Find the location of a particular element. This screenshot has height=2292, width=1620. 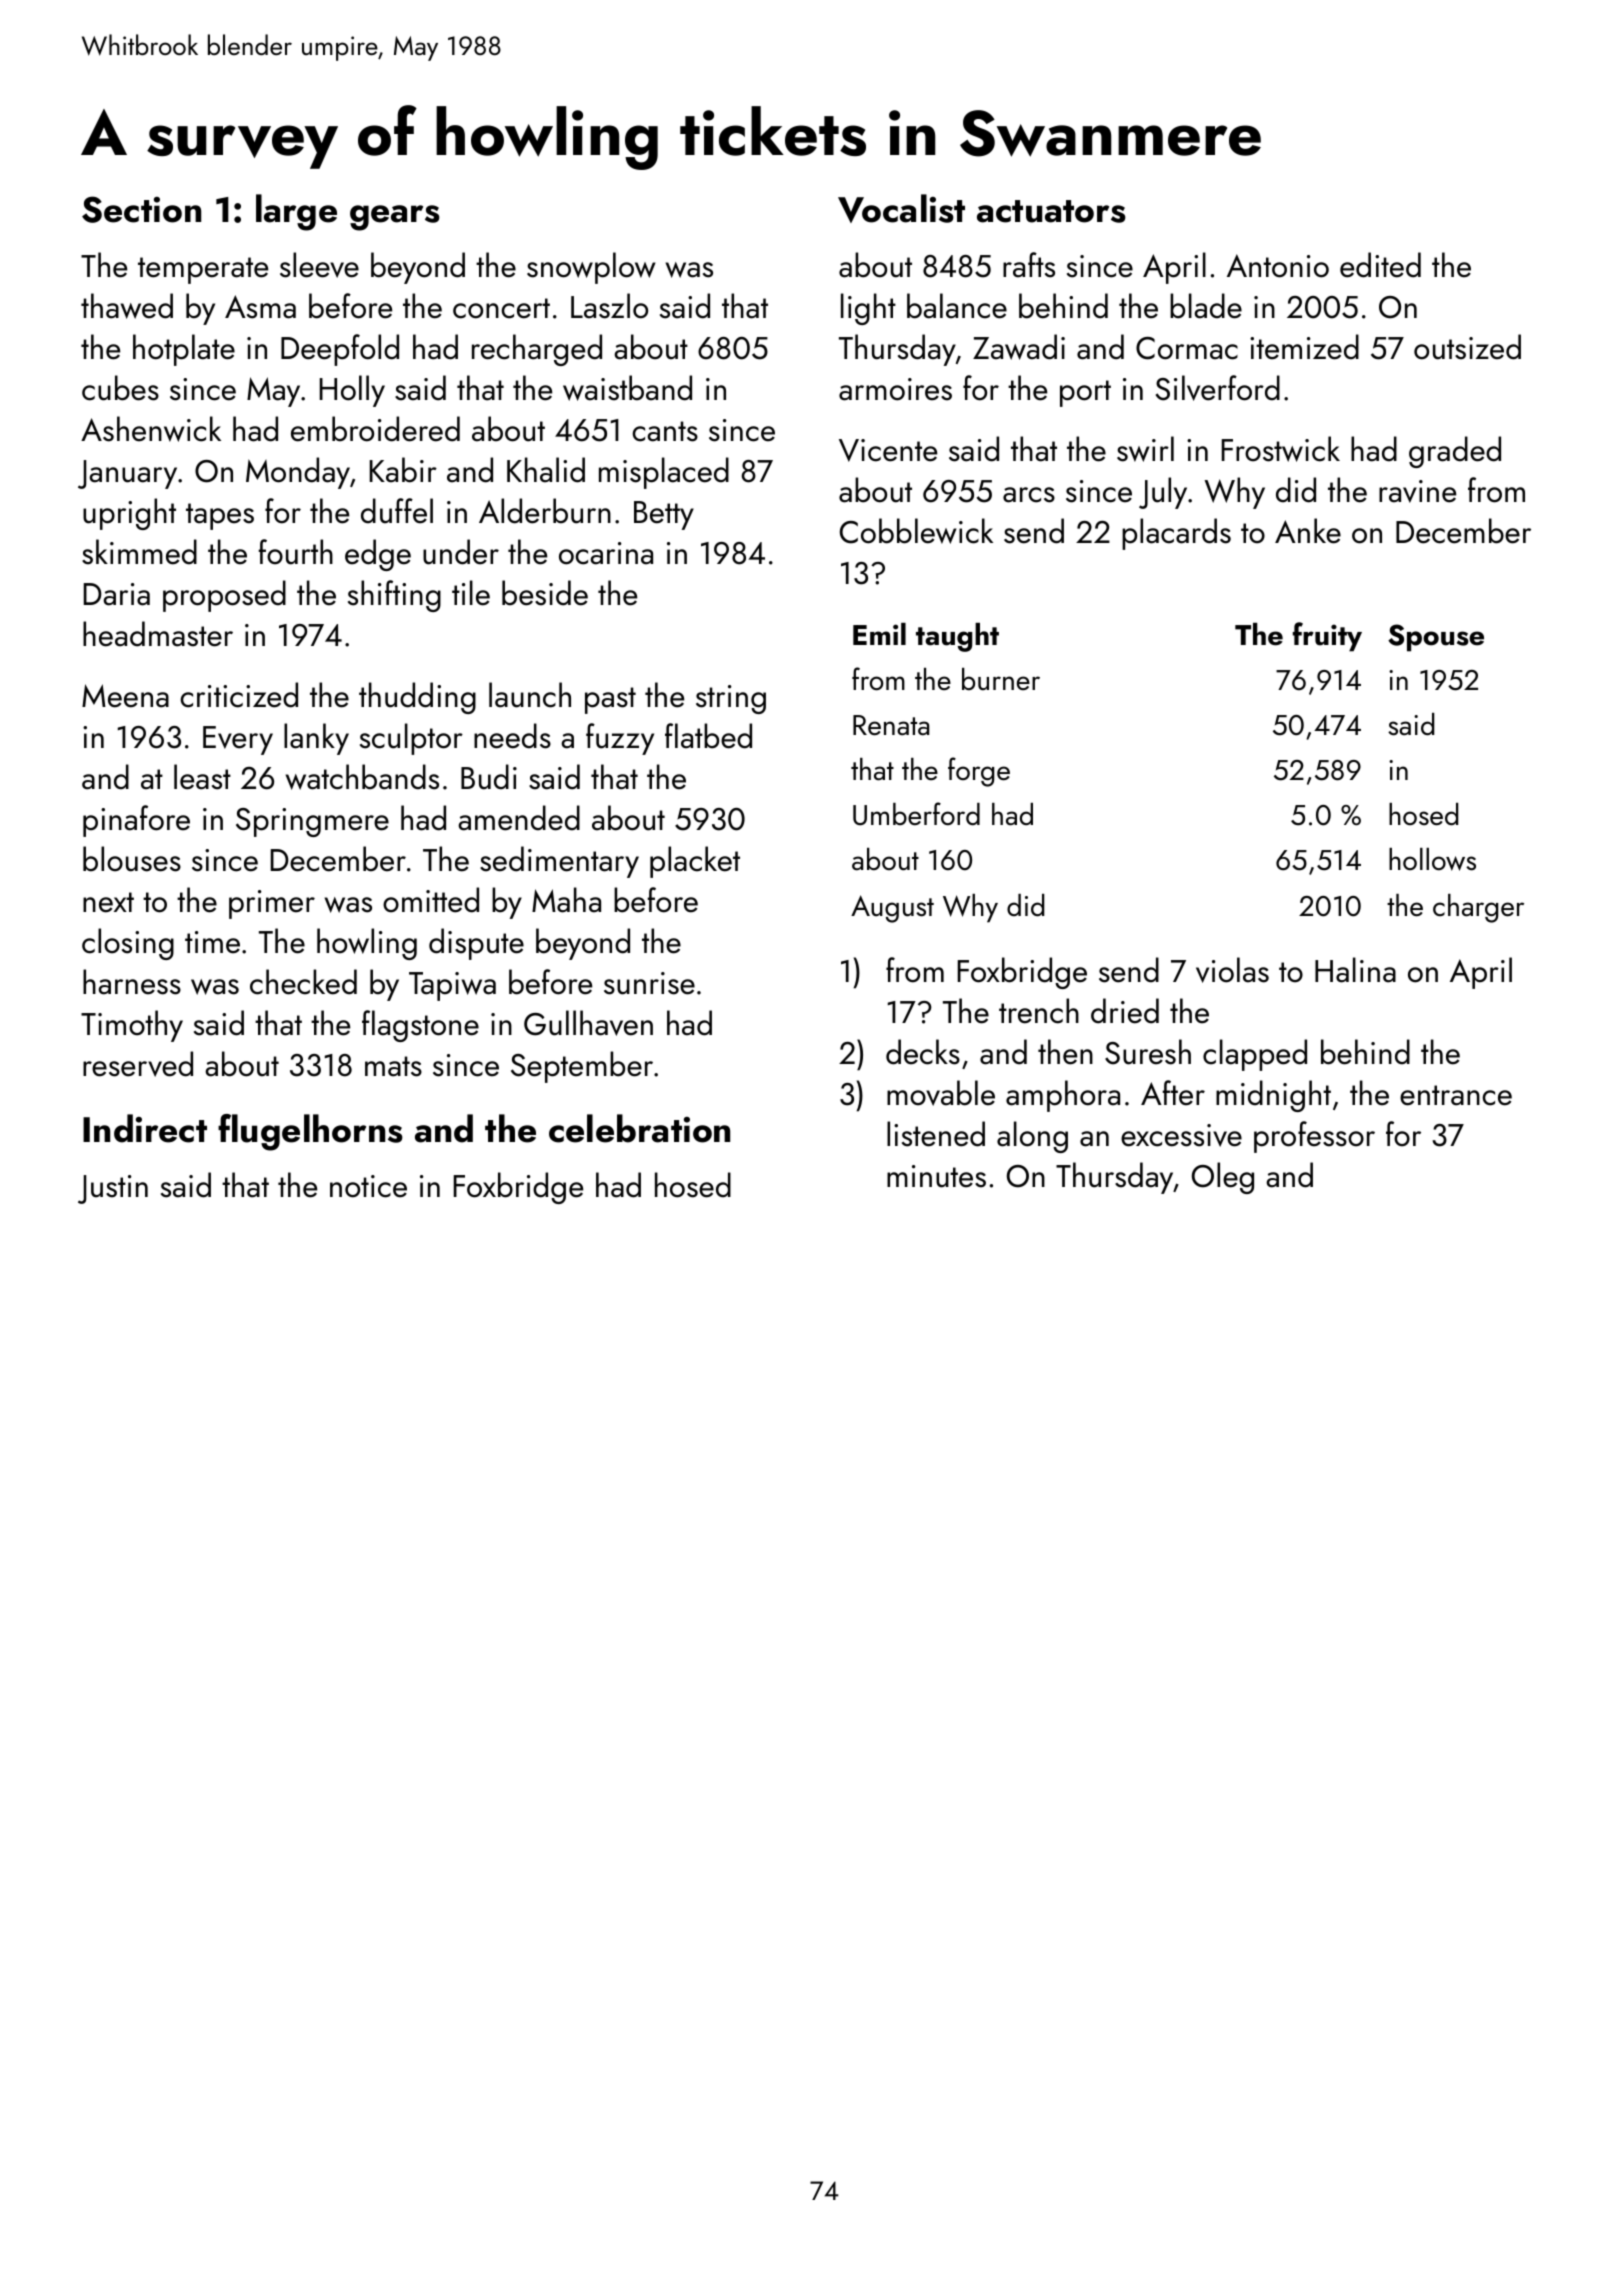

arcs is located at coordinates (1029, 495).
